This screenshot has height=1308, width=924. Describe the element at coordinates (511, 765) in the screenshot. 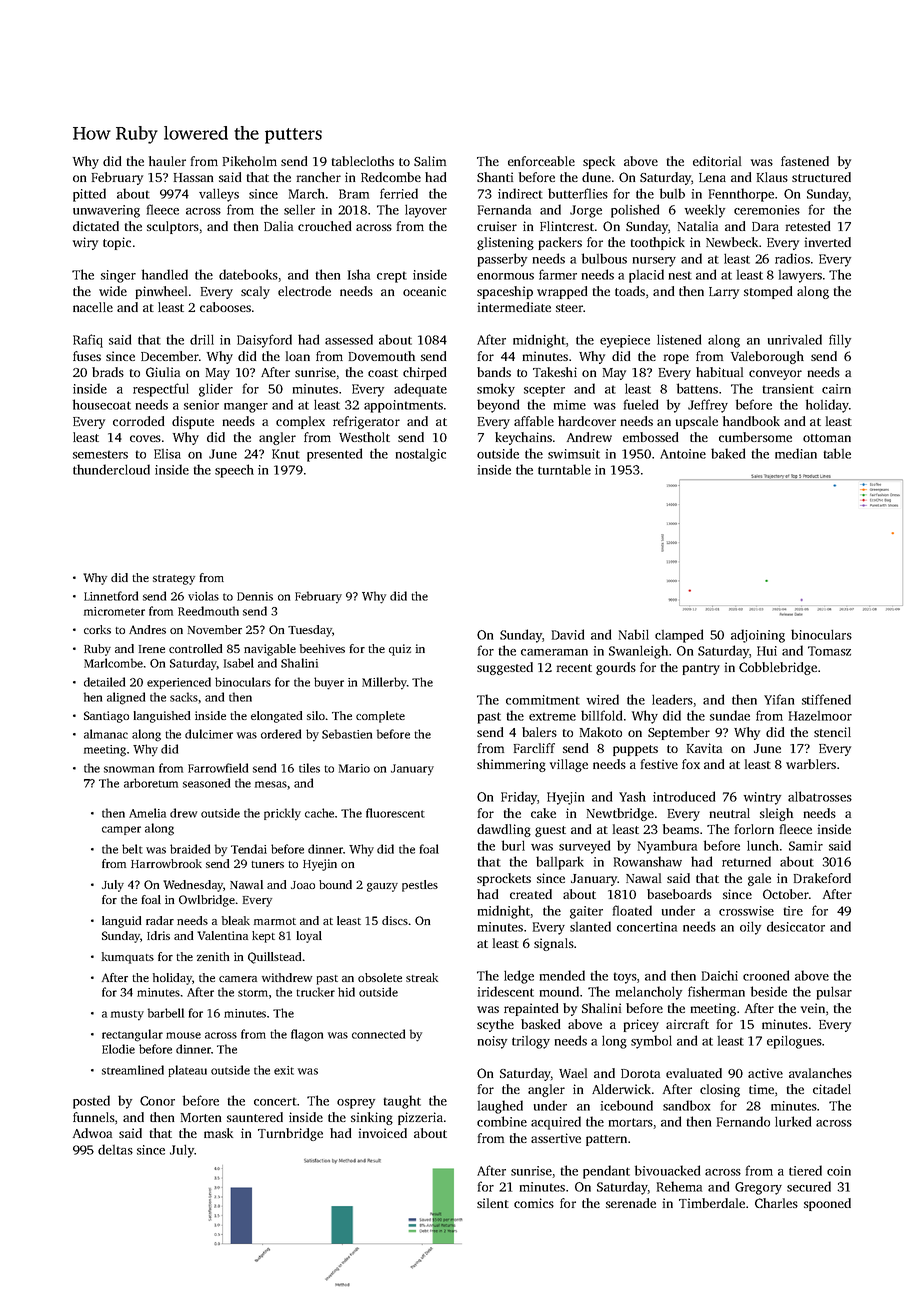

I see `shimmering` at that location.
